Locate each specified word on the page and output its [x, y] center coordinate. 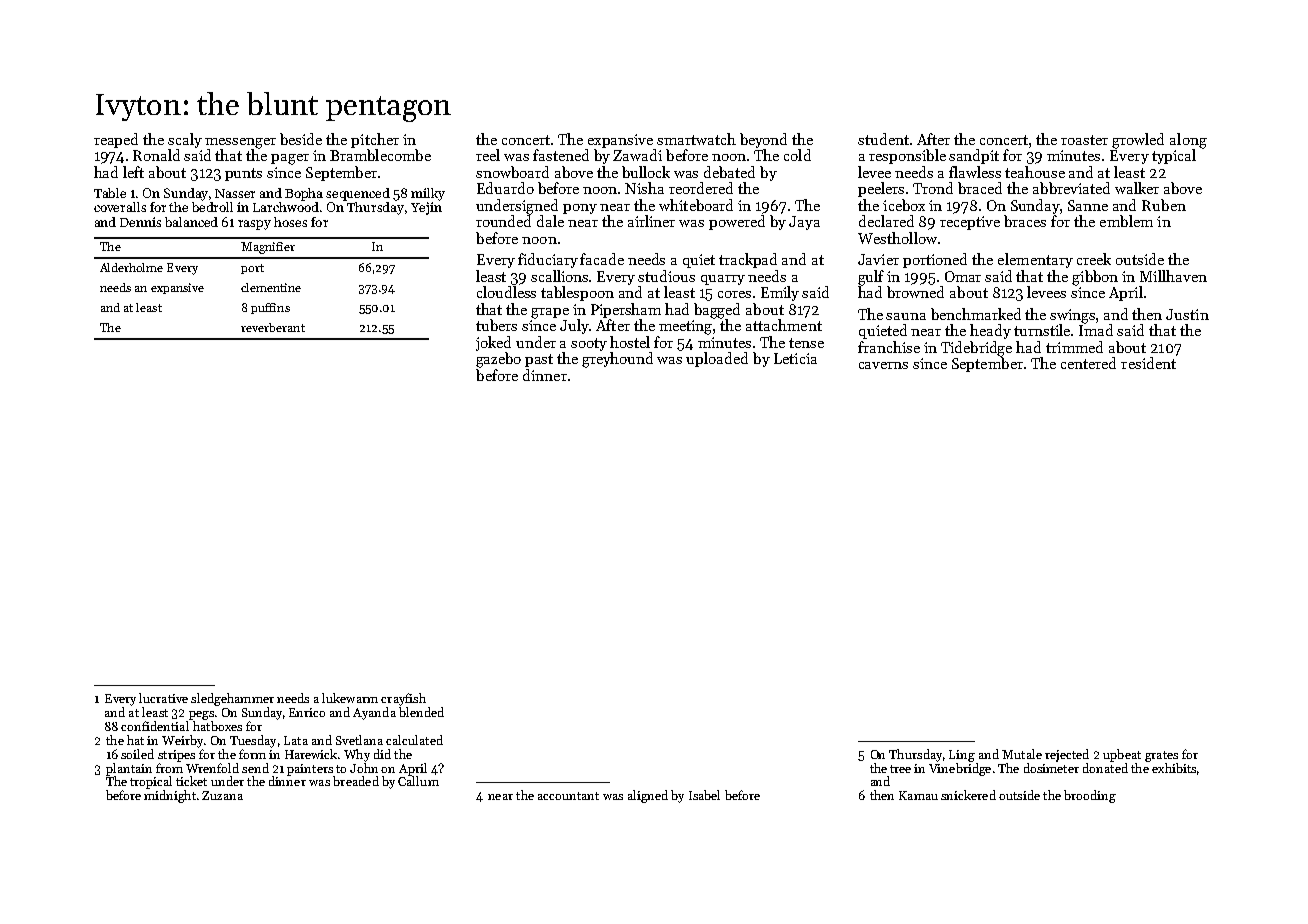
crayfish [403, 699]
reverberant [273, 327]
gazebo [498, 360]
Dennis [140, 222]
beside [301, 139]
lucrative [163, 698]
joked [493, 343]
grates [1161, 756]
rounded [503, 221]
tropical [151, 782]
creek [1094, 259]
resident [1148, 363]
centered [1088, 363]
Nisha [644, 188]
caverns [883, 365]
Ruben [1164, 205]
